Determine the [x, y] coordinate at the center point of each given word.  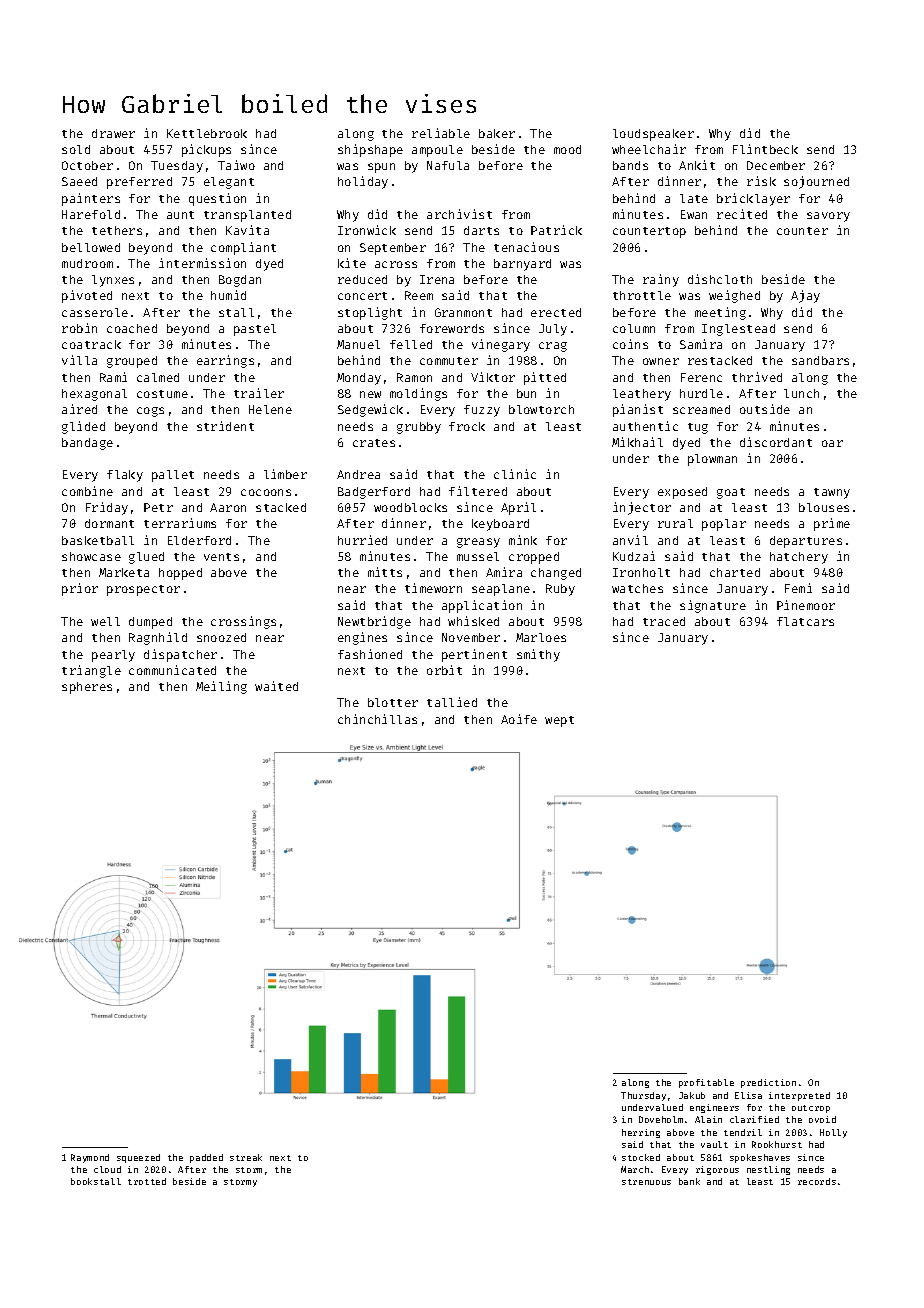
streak [246, 1157]
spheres [87, 688]
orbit [444, 670]
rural [675, 523]
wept [559, 721]
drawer [113, 133]
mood [567, 149]
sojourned [816, 182]
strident [225, 426]
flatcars [805, 621]
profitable [706, 1083]
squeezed [138, 1158]
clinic [515, 474]
